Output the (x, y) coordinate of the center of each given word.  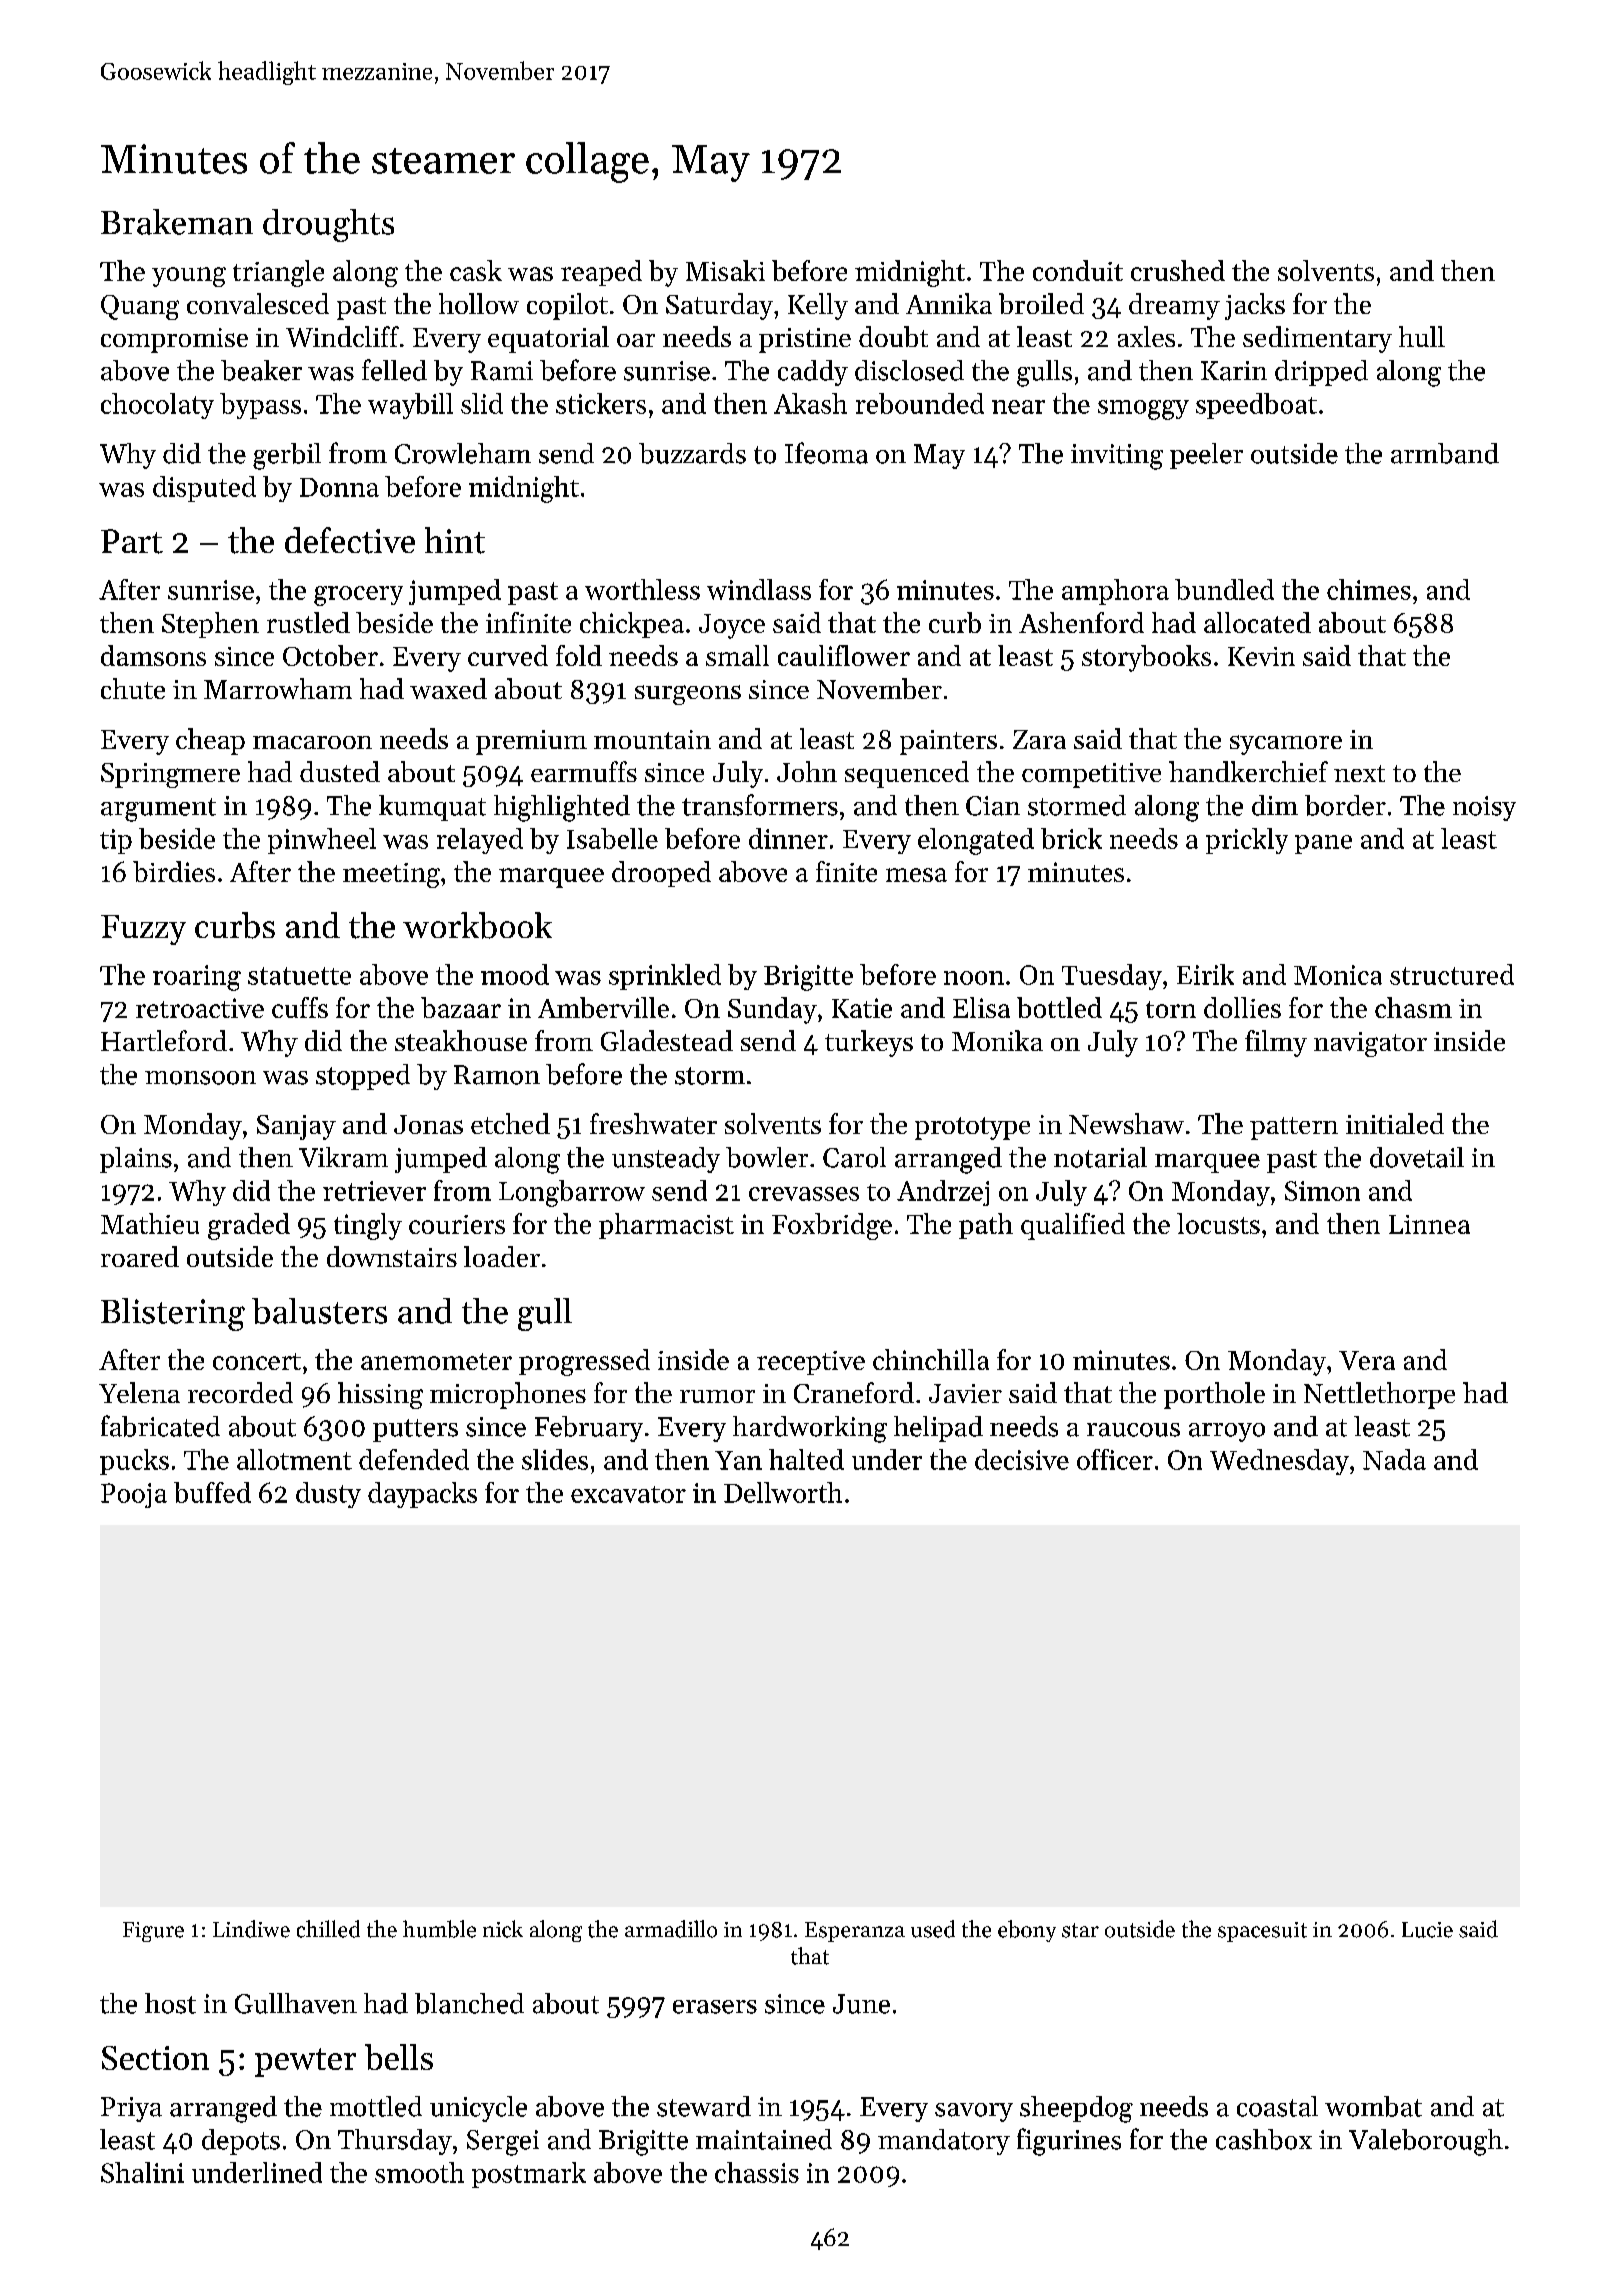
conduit (1078, 270)
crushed (1178, 270)
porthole (1214, 1395)
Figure (153, 1932)
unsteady (666, 1160)
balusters (319, 1311)
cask (476, 270)
